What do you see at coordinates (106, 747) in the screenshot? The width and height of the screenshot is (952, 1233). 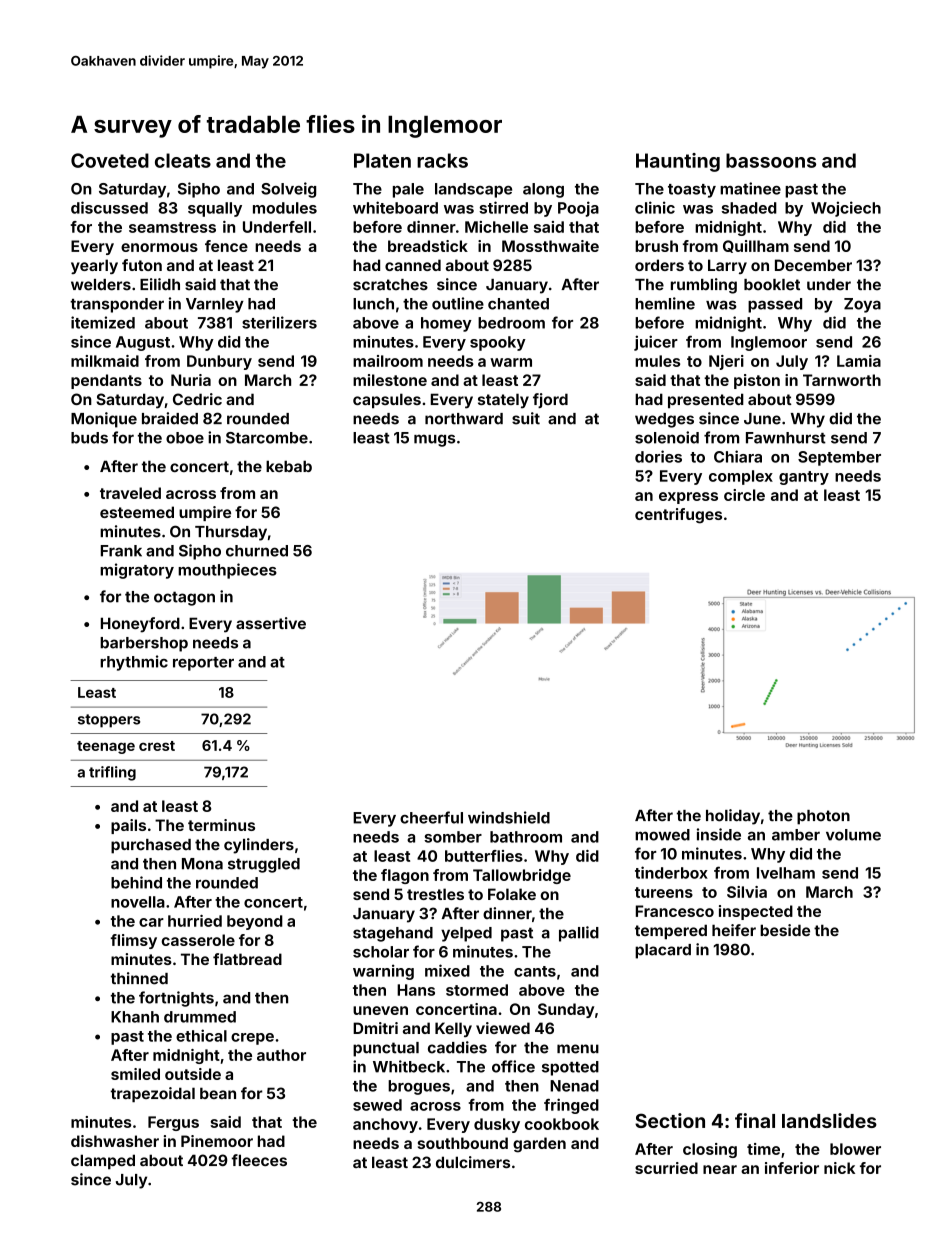 I see `teenage` at bounding box center [106, 747].
